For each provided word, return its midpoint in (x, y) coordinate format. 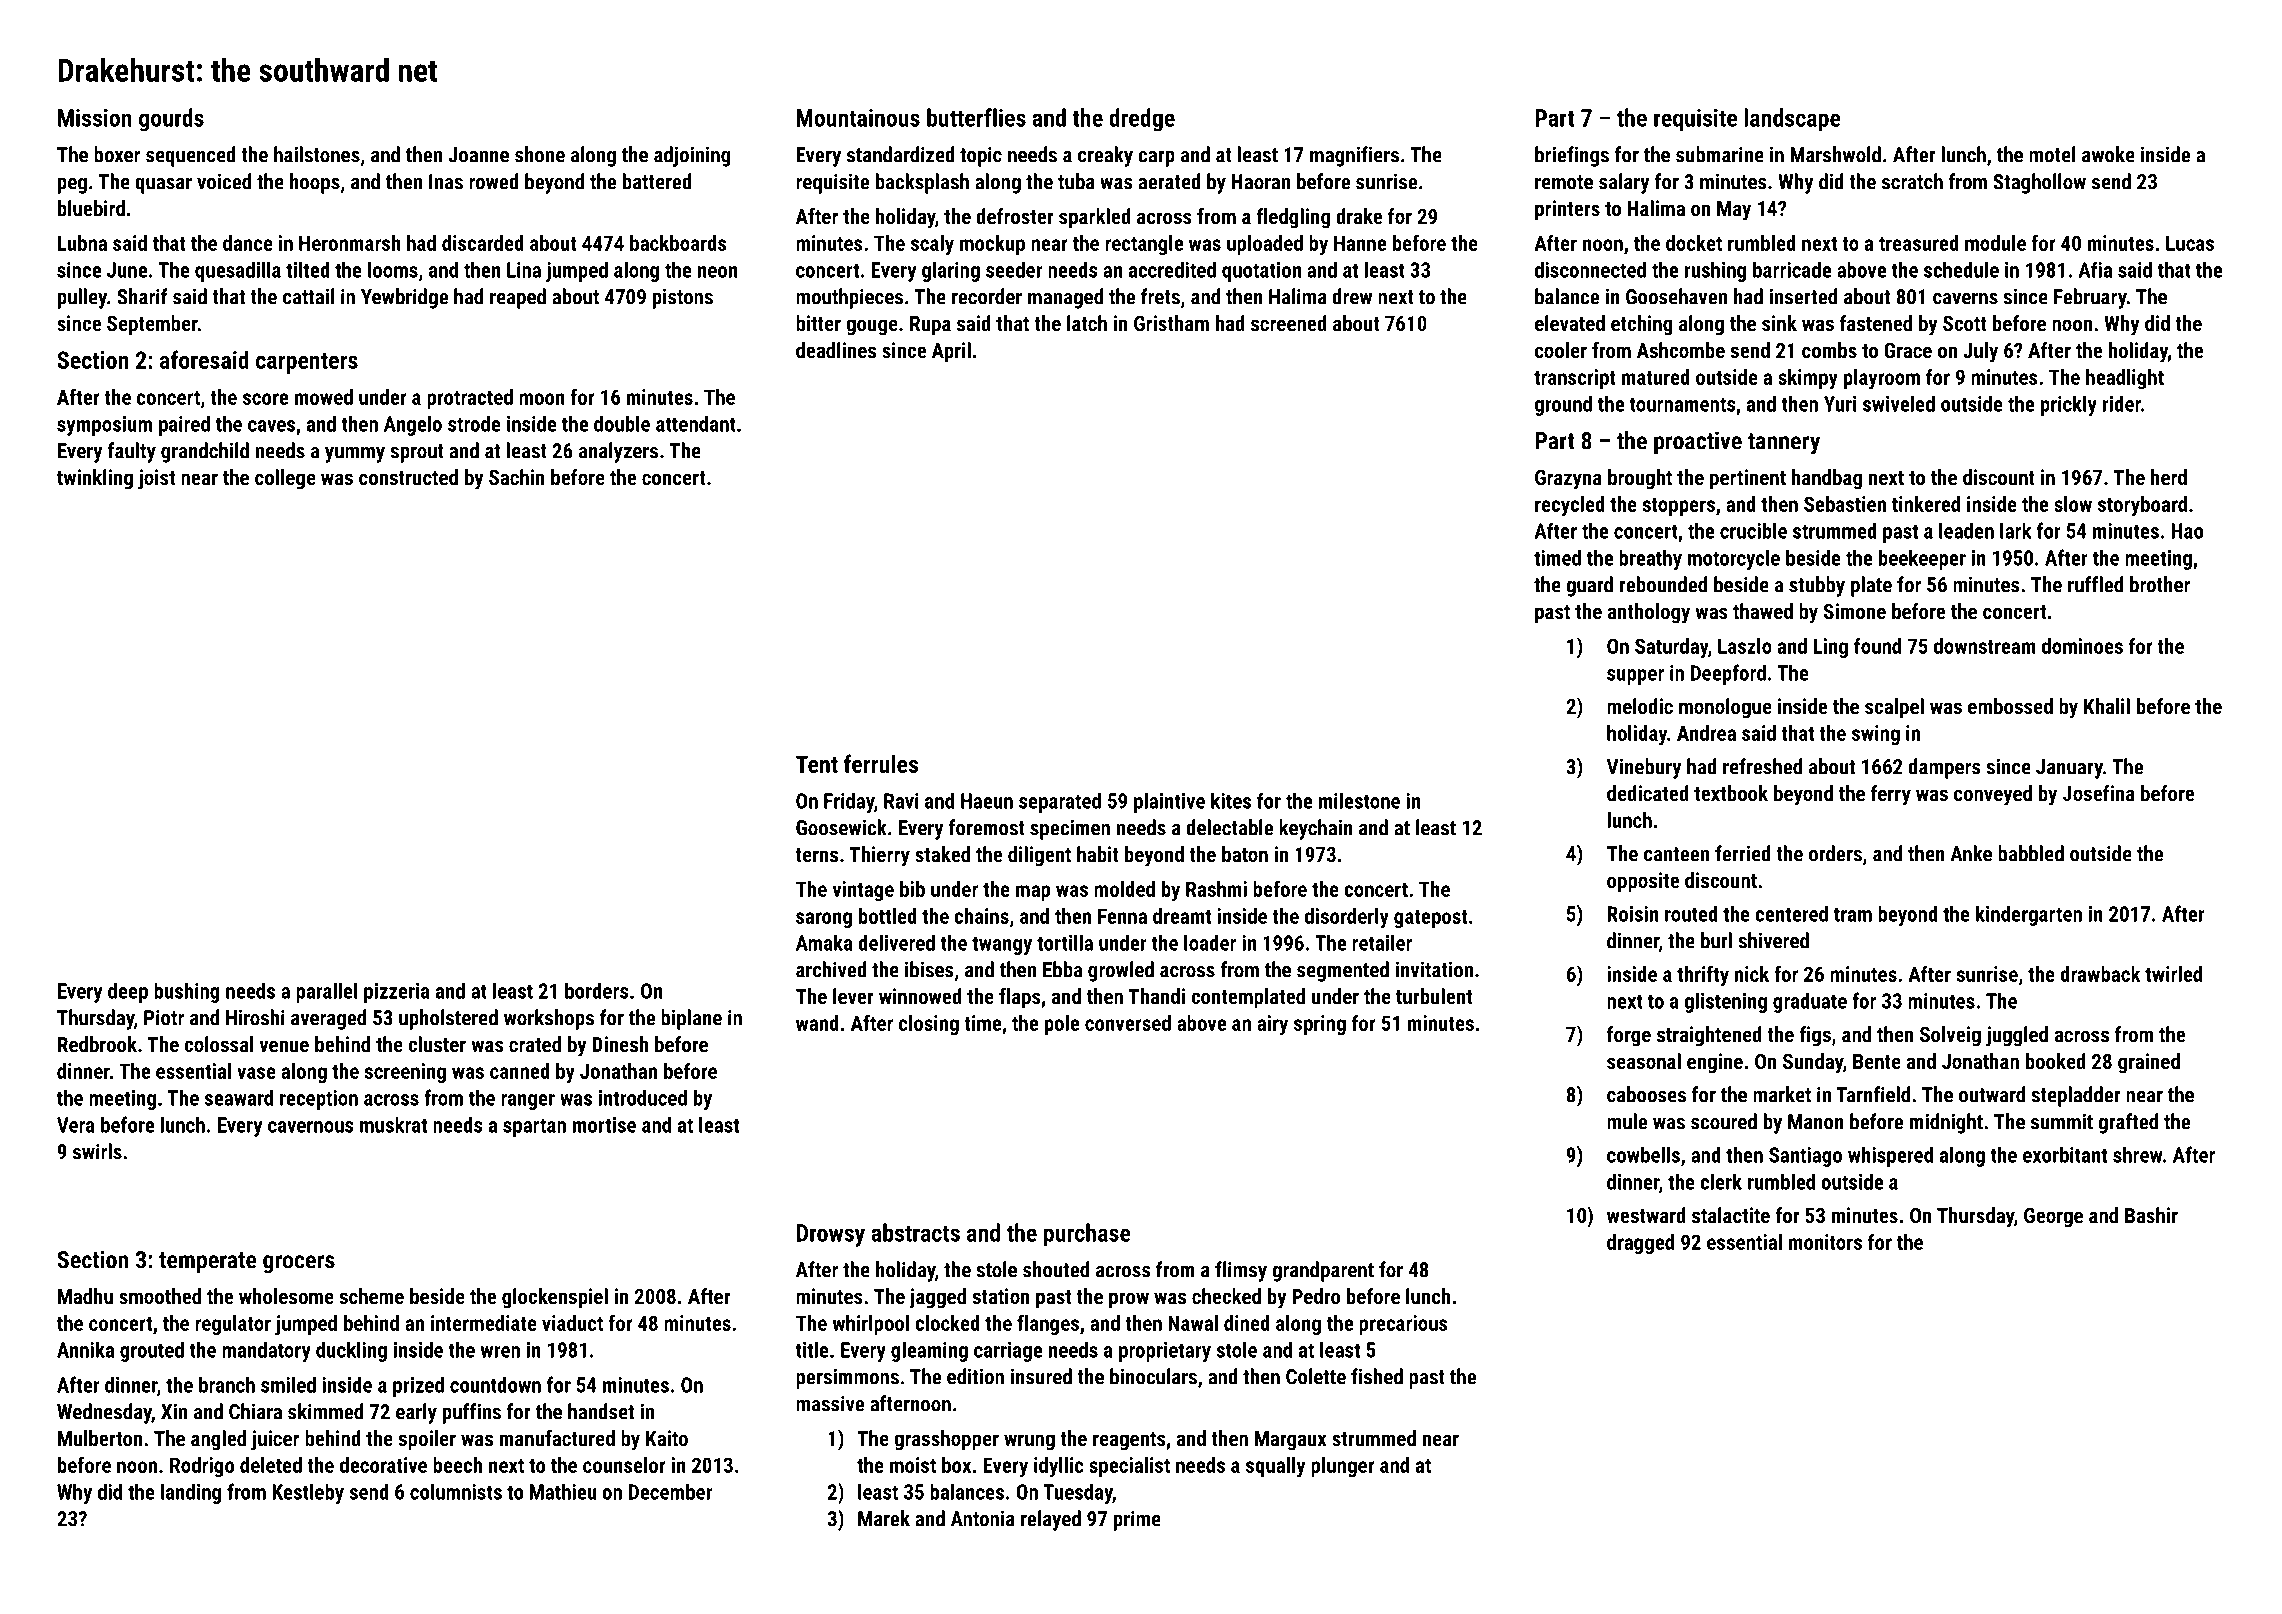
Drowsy (831, 1235)
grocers (299, 1264)
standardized (901, 154)
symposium (104, 426)
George (2053, 1218)
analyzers (618, 452)
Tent (817, 764)
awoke (2108, 154)
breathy (1650, 559)
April (951, 352)
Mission (95, 118)
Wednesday (104, 1413)
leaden (1966, 530)
